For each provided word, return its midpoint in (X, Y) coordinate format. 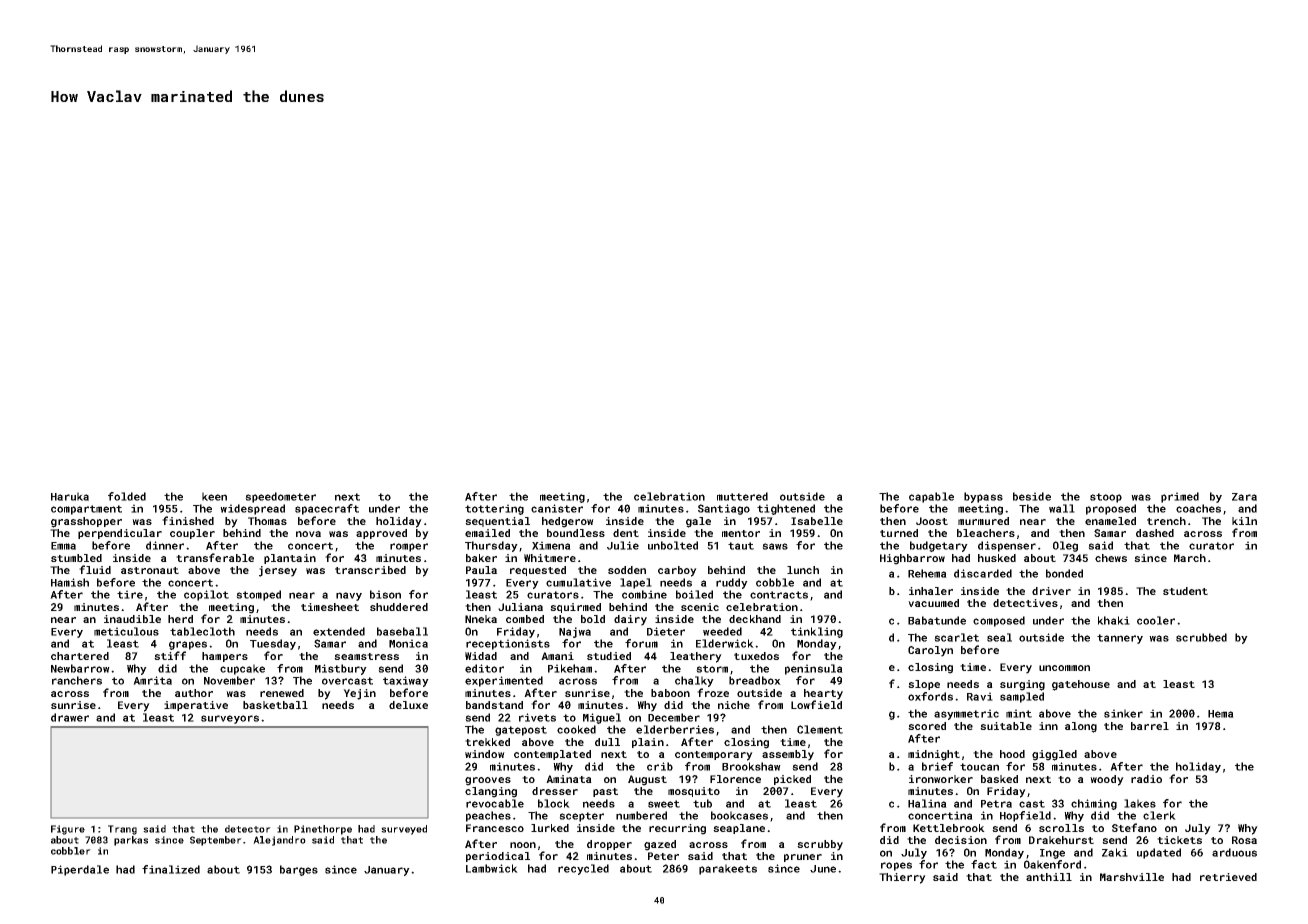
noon (523, 845)
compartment (86, 510)
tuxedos (756, 656)
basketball (275, 705)
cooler (1156, 620)
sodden (627, 570)
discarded (983, 573)
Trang (122, 830)
